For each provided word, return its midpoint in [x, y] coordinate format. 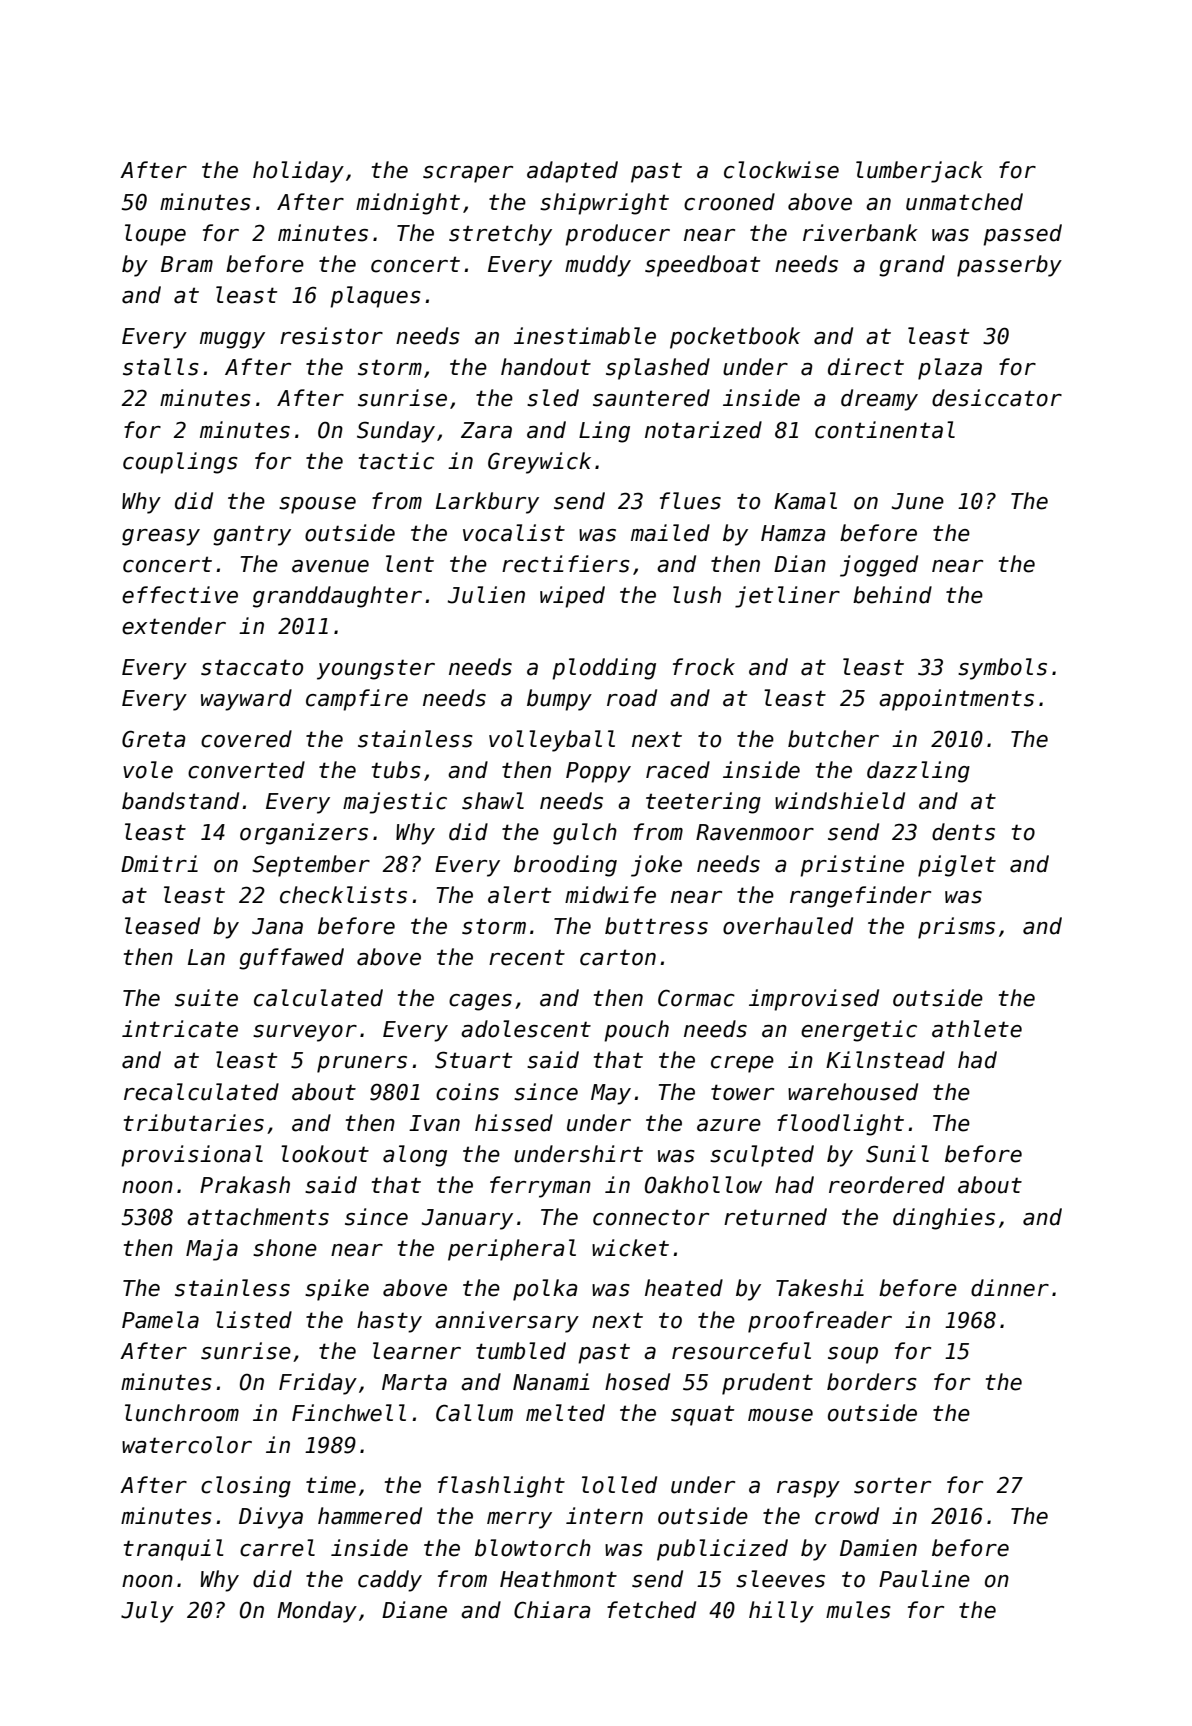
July [147, 1612]
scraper [468, 174]
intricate [180, 1029]
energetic [859, 1031]
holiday [298, 172]
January [467, 1219]
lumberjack [919, 172]
